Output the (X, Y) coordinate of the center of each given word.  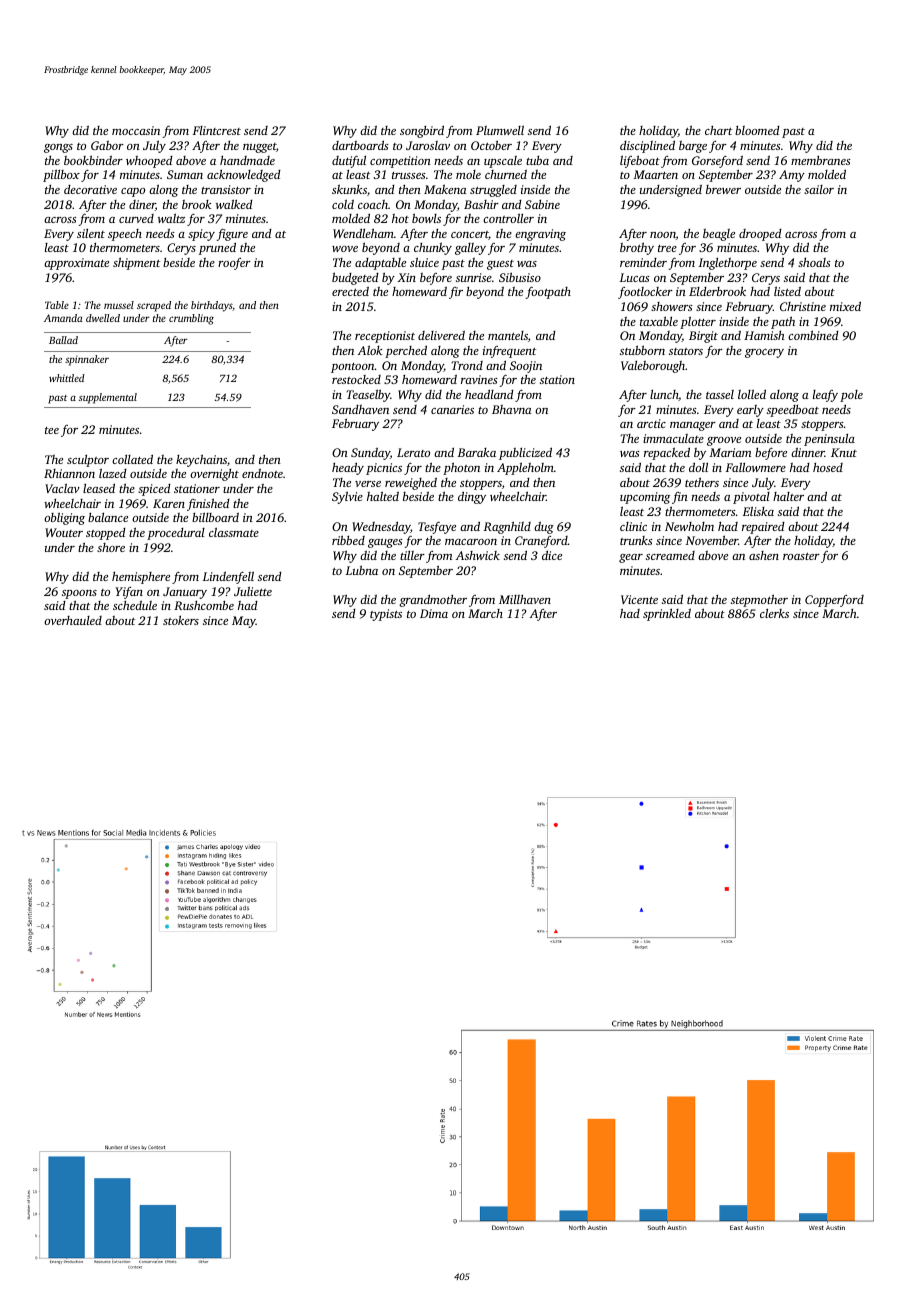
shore (111, 547)
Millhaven (525, 599)
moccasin (136, 130)
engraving (540, 235)
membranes (821, 160)
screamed (670, 555)
